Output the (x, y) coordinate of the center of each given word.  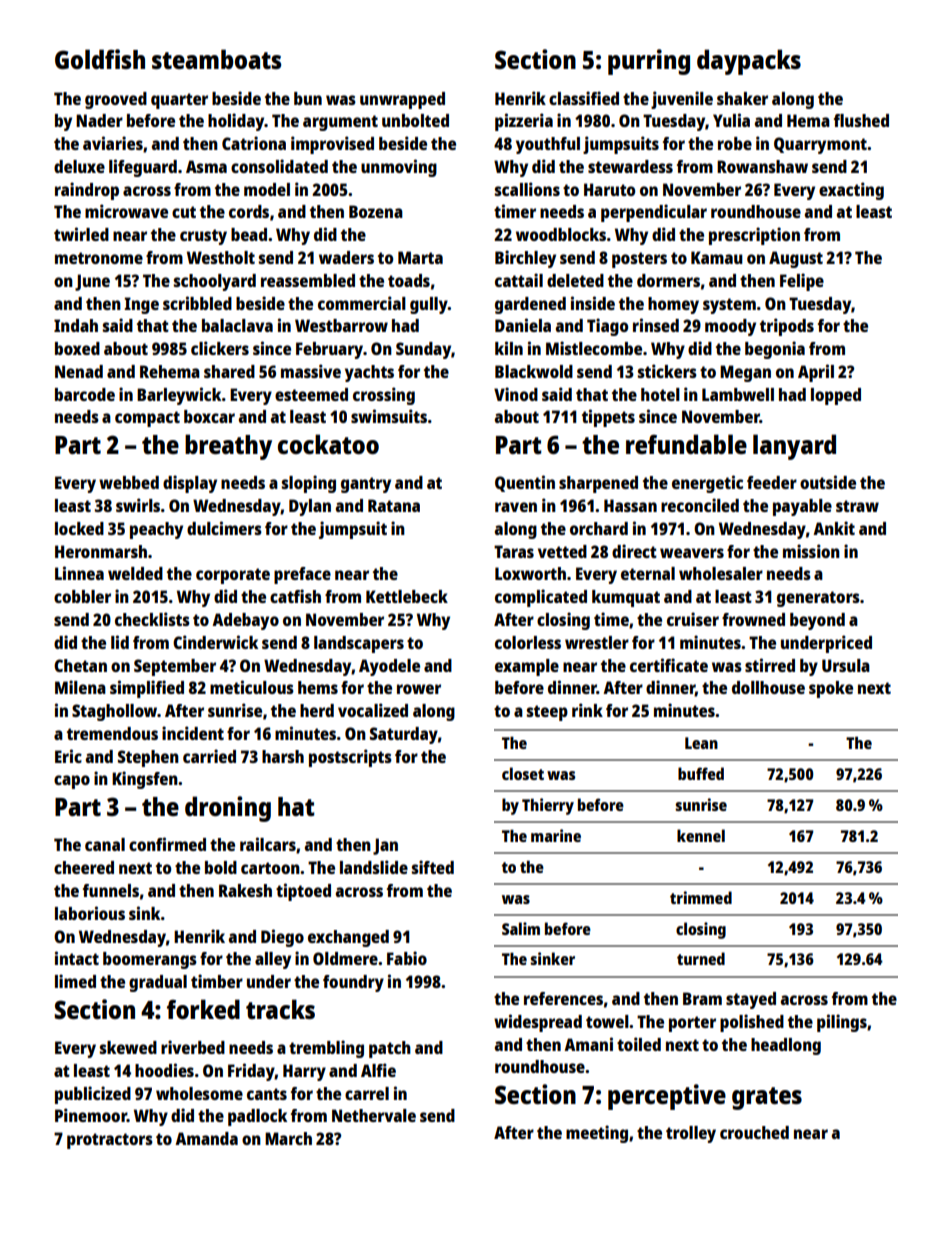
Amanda (206, 1138)
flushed (861, 120)
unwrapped (402, 100)
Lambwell (738, 394)
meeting (597, 1134)
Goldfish (100, 59)
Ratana (394, 505)
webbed (129, 482)
